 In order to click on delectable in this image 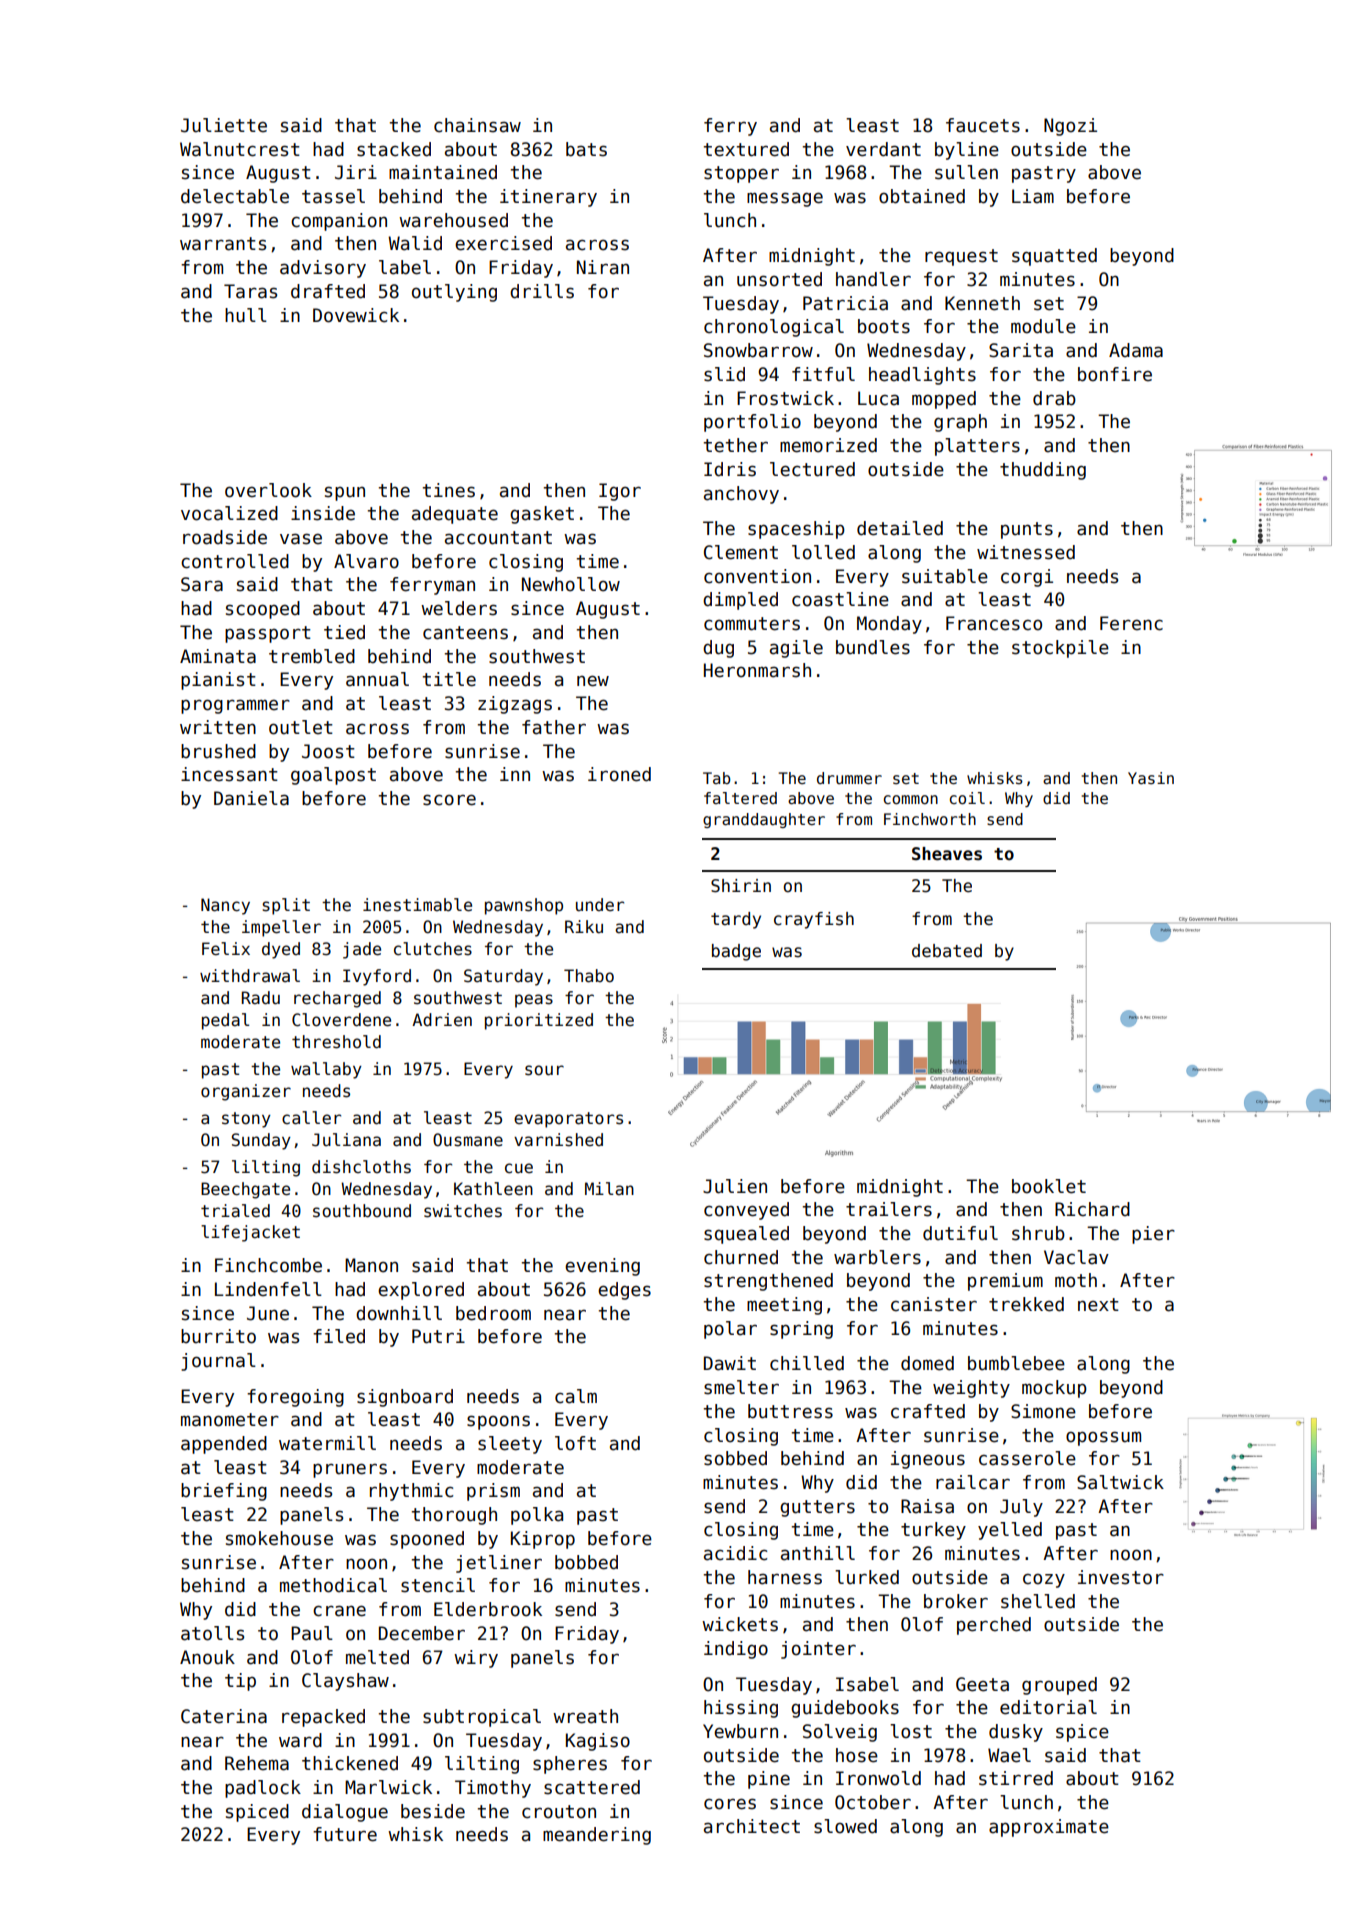, I will do `click(235, 196)`.
